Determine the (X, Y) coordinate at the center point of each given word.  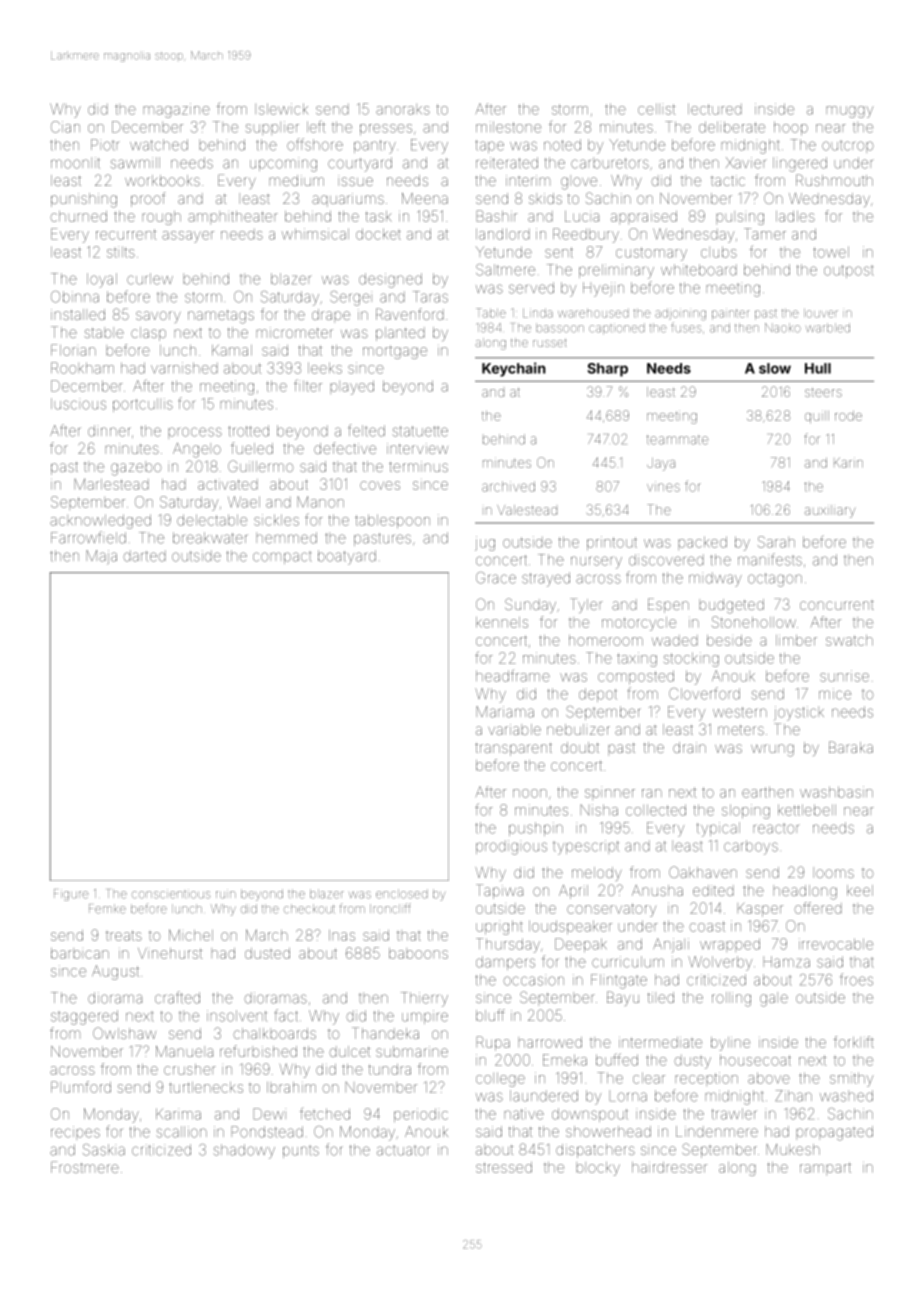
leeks (325, 368)
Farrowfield (88, 537)
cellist (656, 109)
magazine (176, 110)
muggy (849, 112)
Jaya (661, 464)
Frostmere (85, 1167)
